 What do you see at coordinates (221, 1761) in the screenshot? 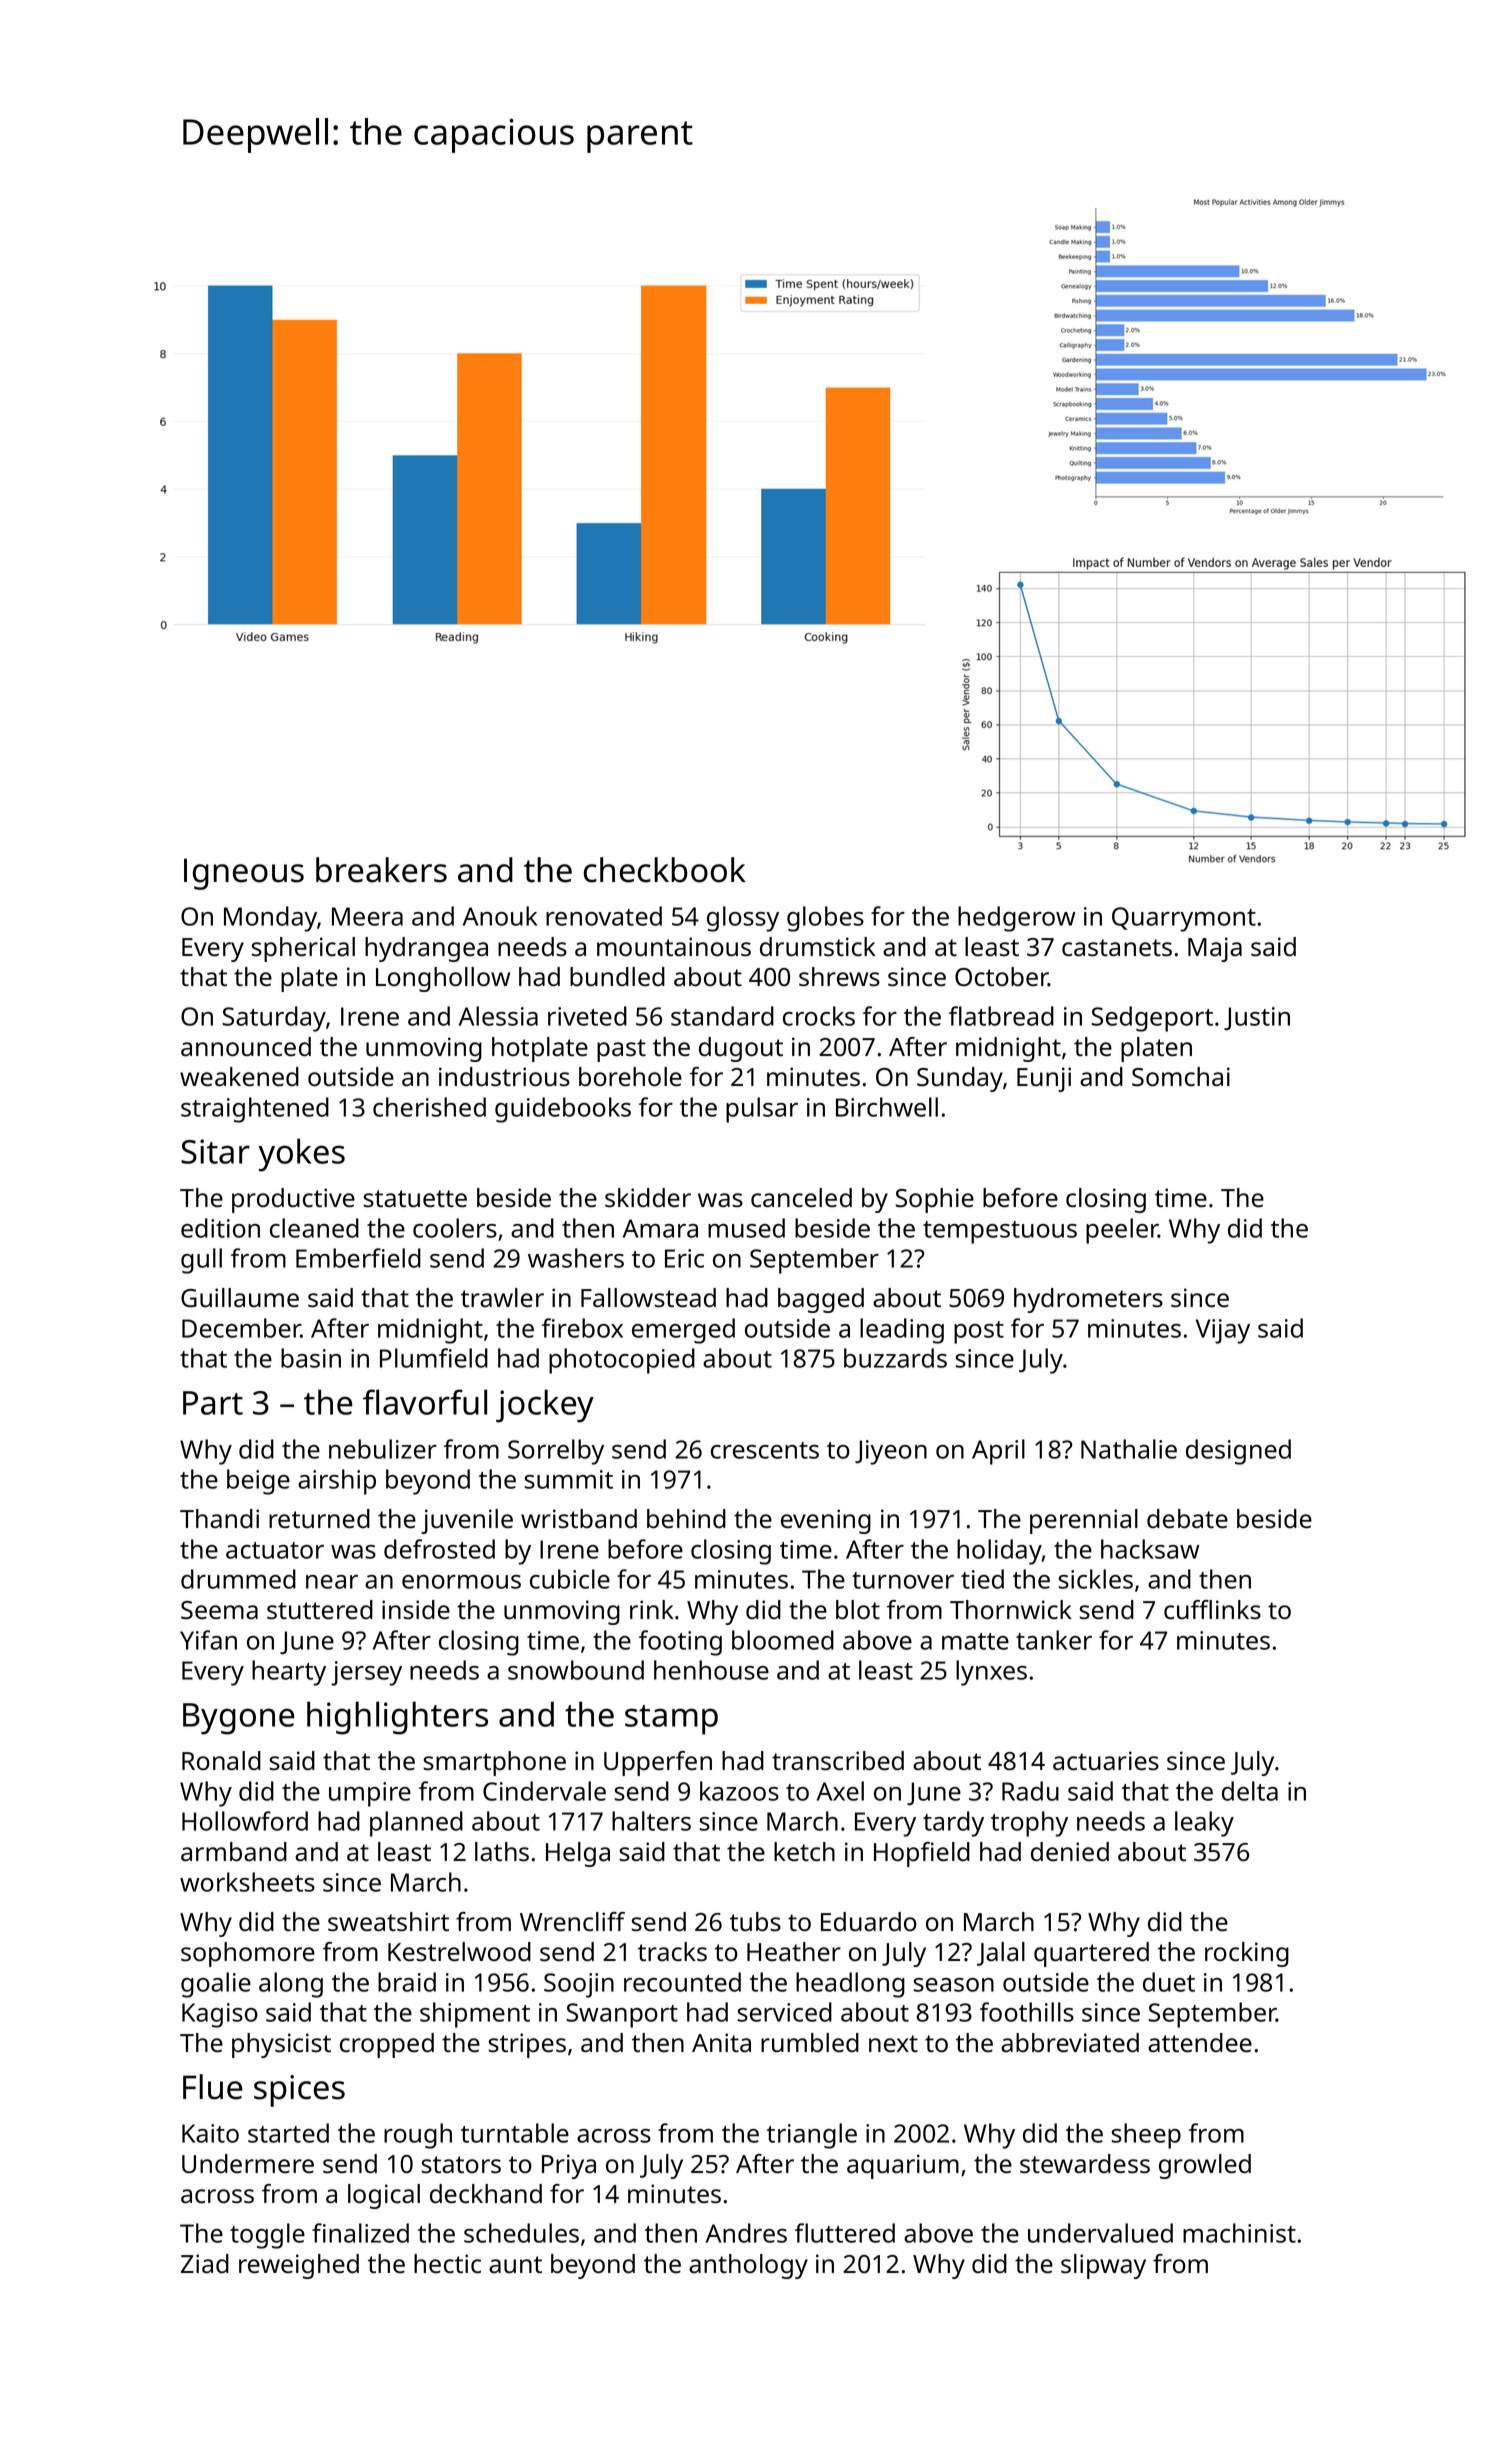
I see `Ronald` at bounding box center [221, 1761].
